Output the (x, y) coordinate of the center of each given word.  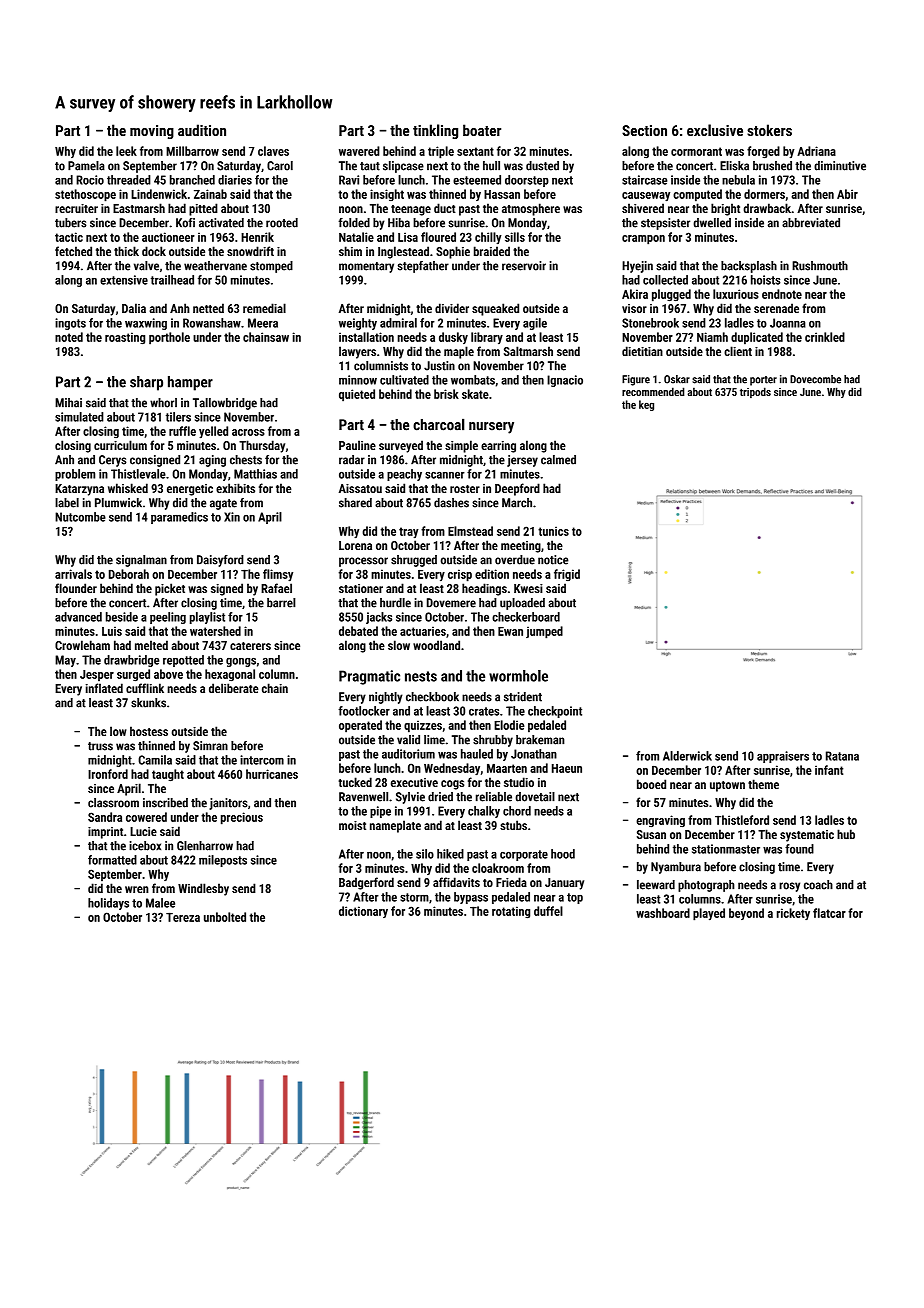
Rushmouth (820, 266)
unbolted (225, 917)
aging (212, 461)
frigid (567, 575)
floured (438, 237)
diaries (235, 180)
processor (363, 562)
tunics (553, 531)
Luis (112, 631)
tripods (755, 392)
